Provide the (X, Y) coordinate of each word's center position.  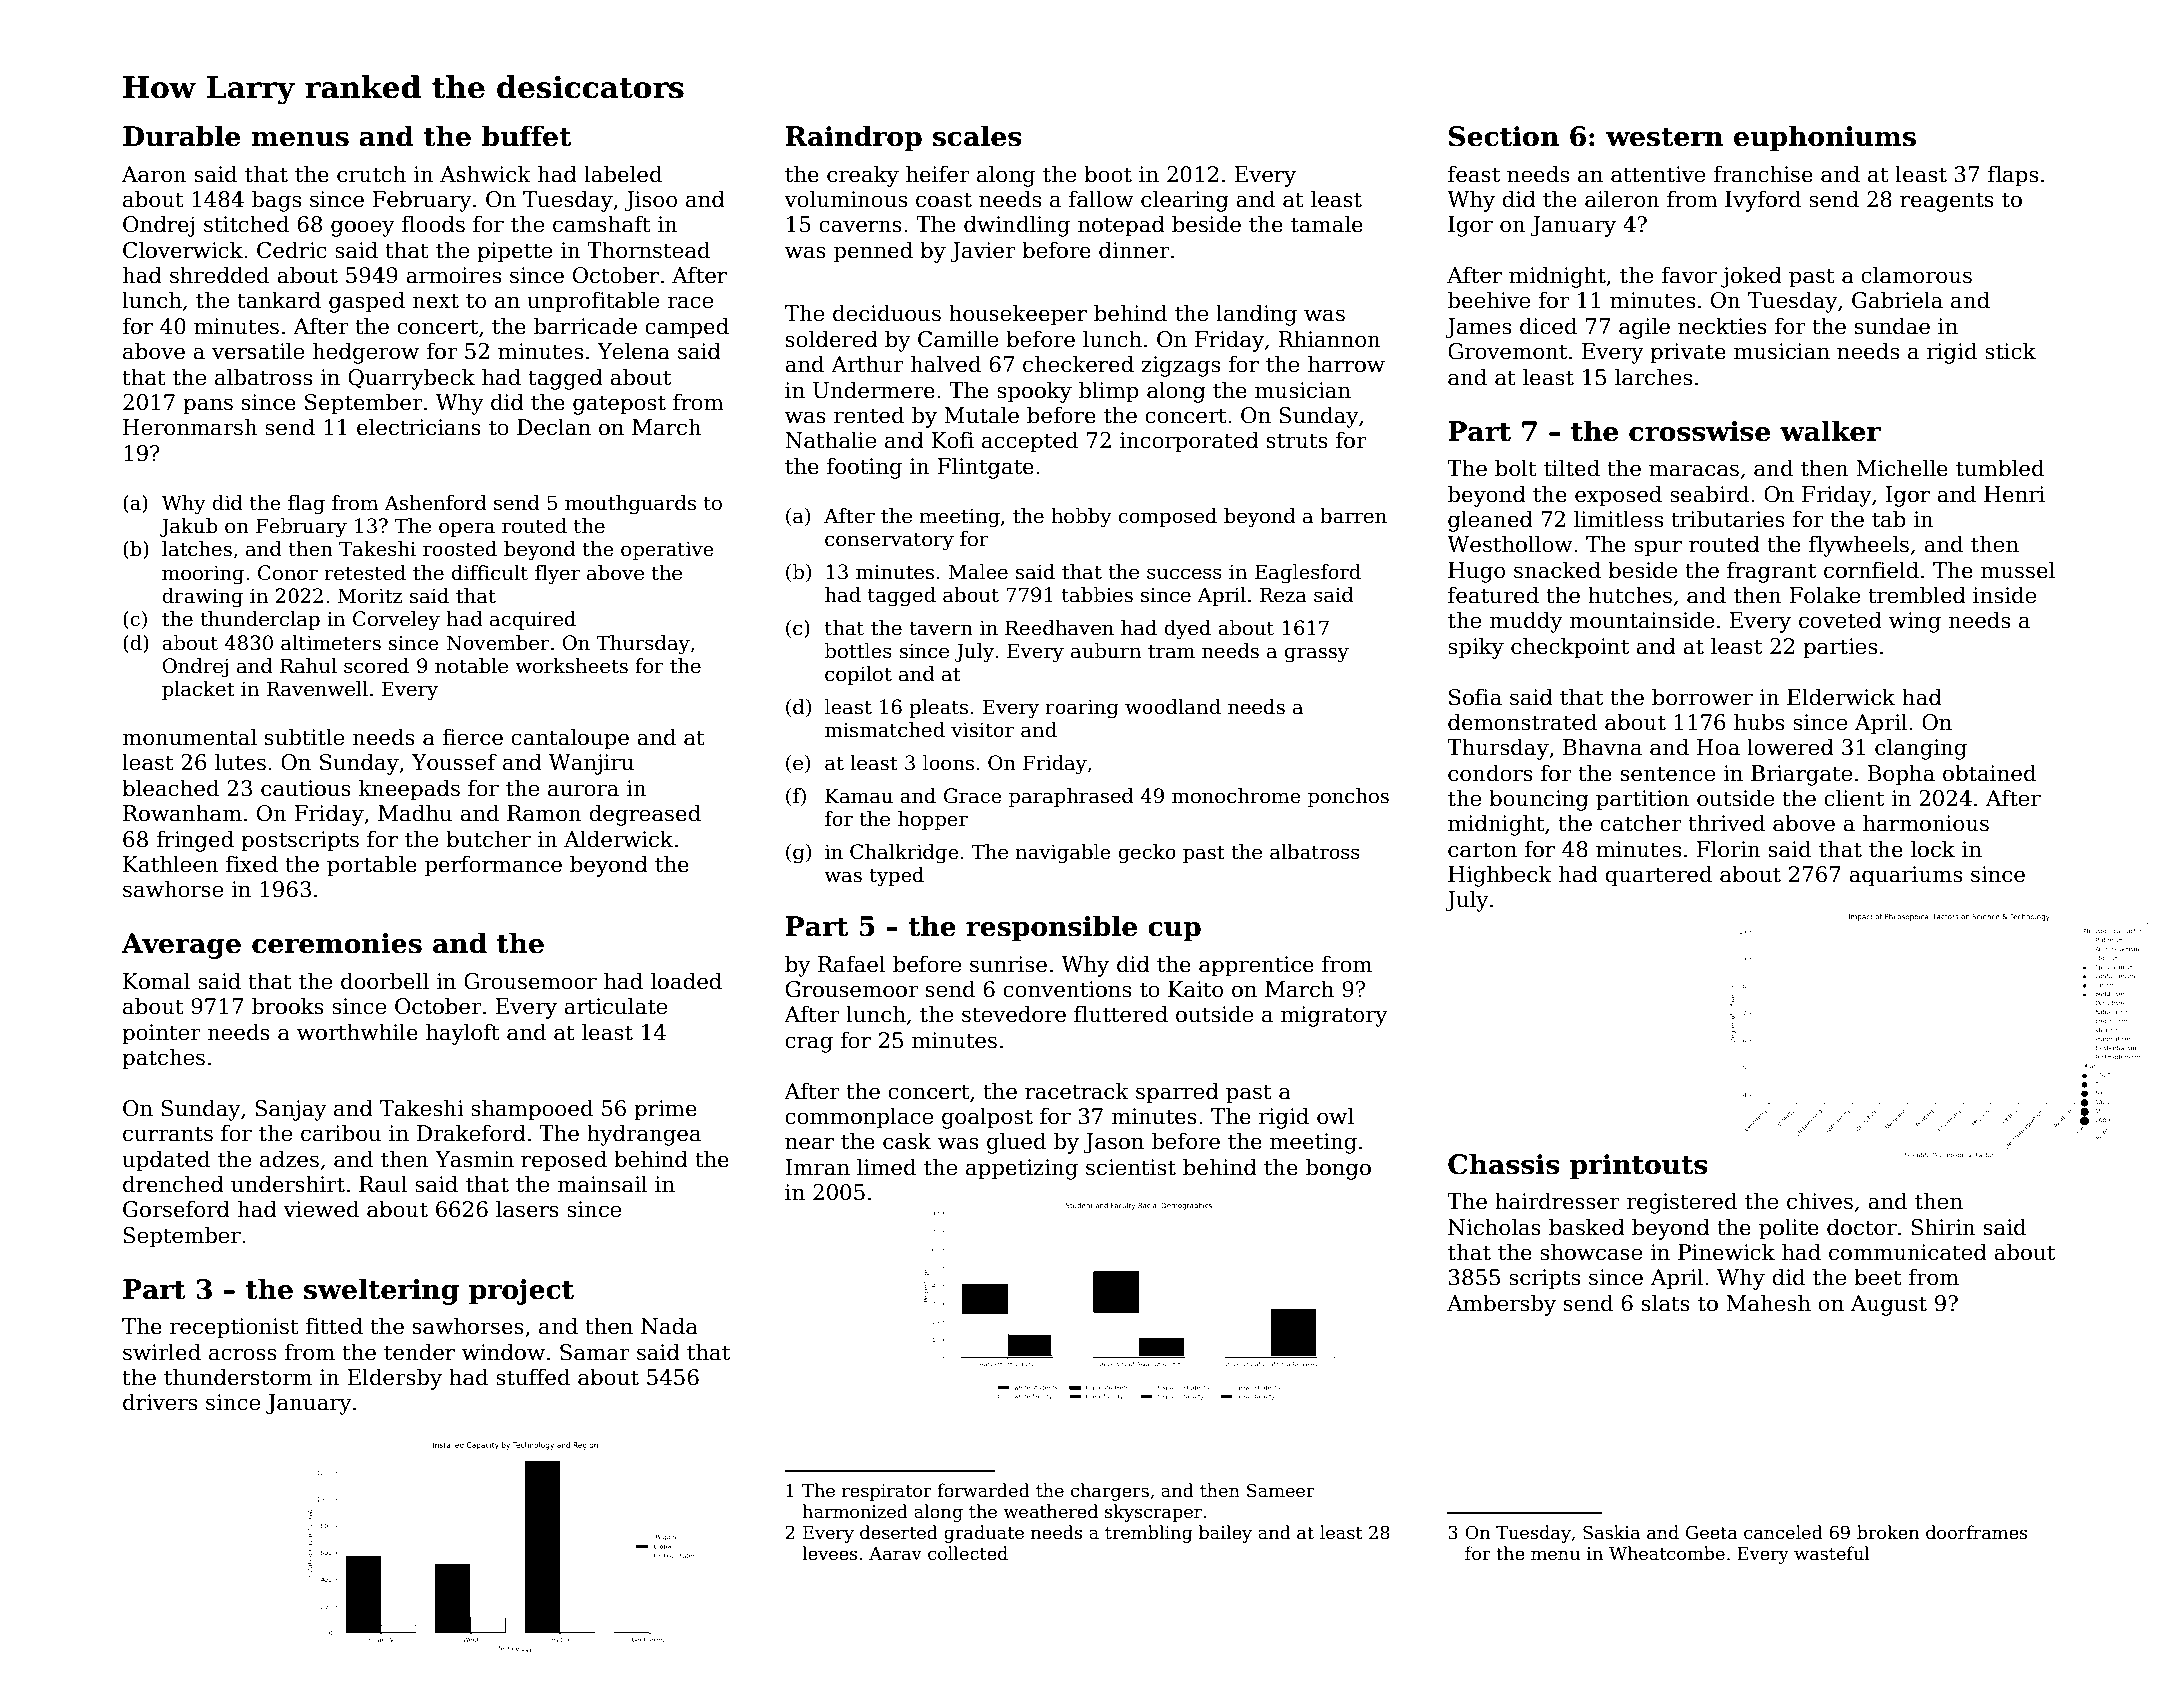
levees (829, 1553)
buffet (526, 136)
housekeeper (1018, 315)
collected (968, 1553)
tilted (1572, 468)
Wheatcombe (1667, 1553)
